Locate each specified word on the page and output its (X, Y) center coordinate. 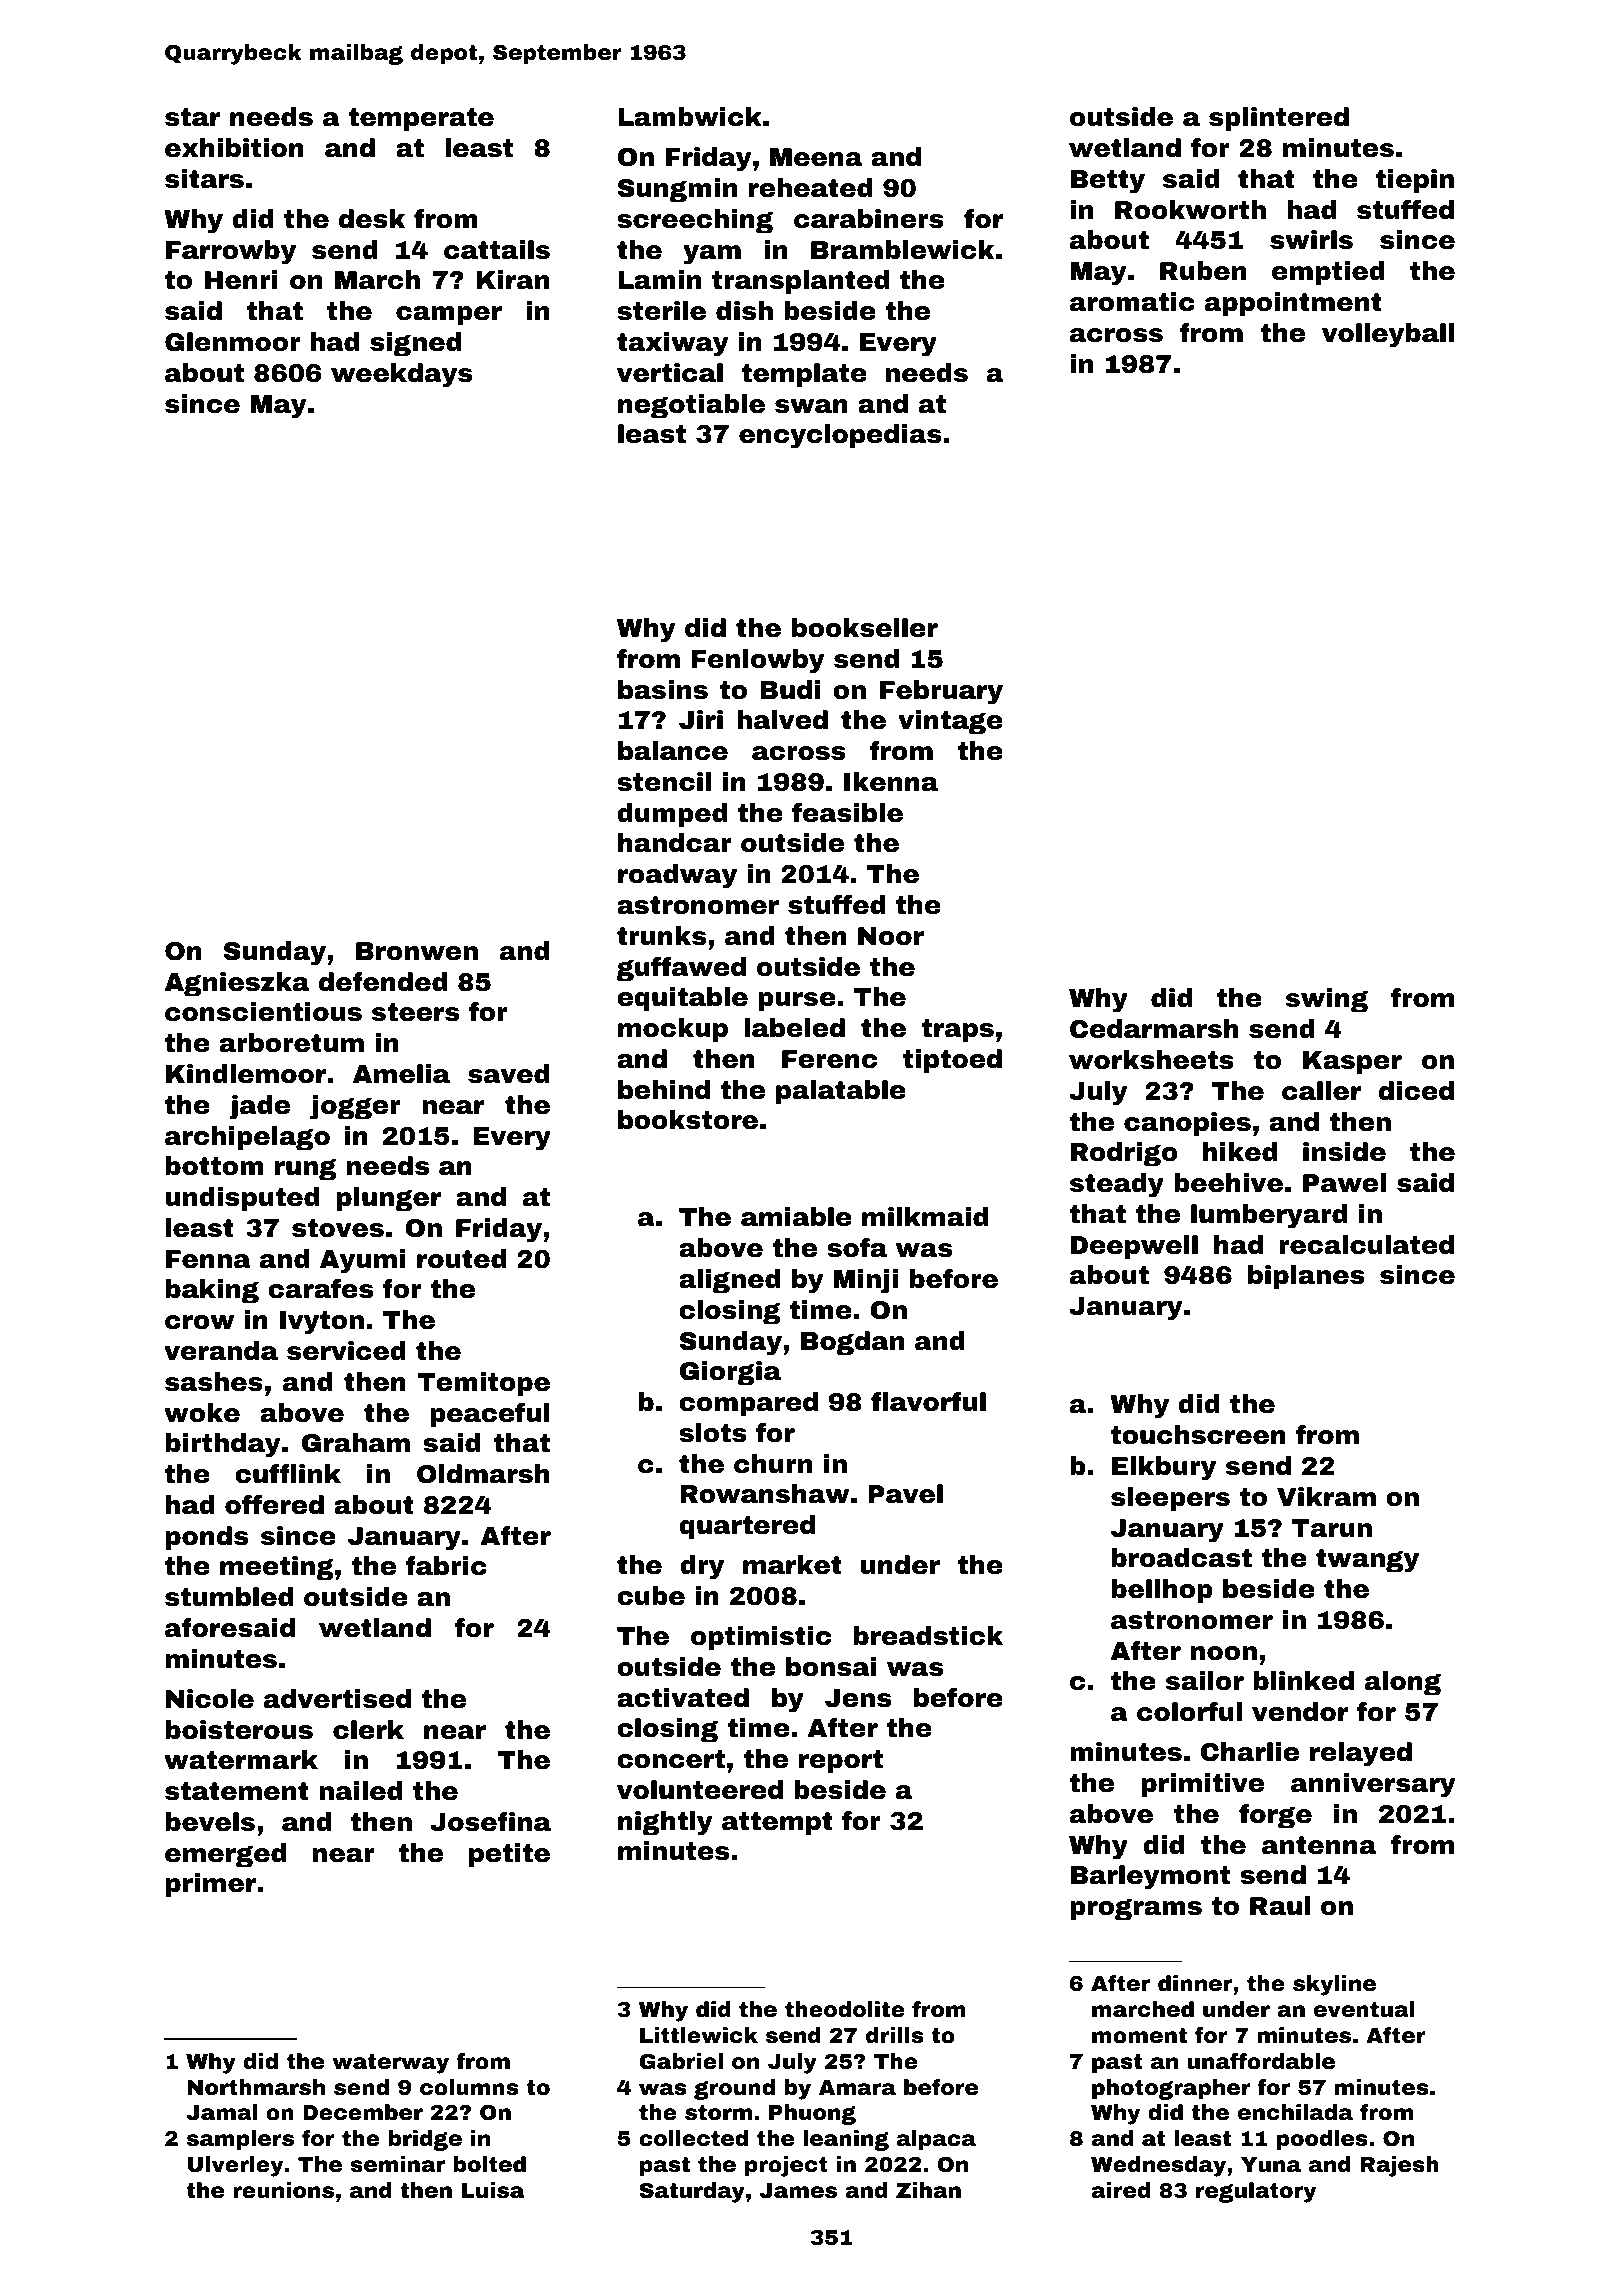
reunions (283, 2190)
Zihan (928, 2190)
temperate (421, 119)
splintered (1279, 119)
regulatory (1256, 2192)
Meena (816, 157)
